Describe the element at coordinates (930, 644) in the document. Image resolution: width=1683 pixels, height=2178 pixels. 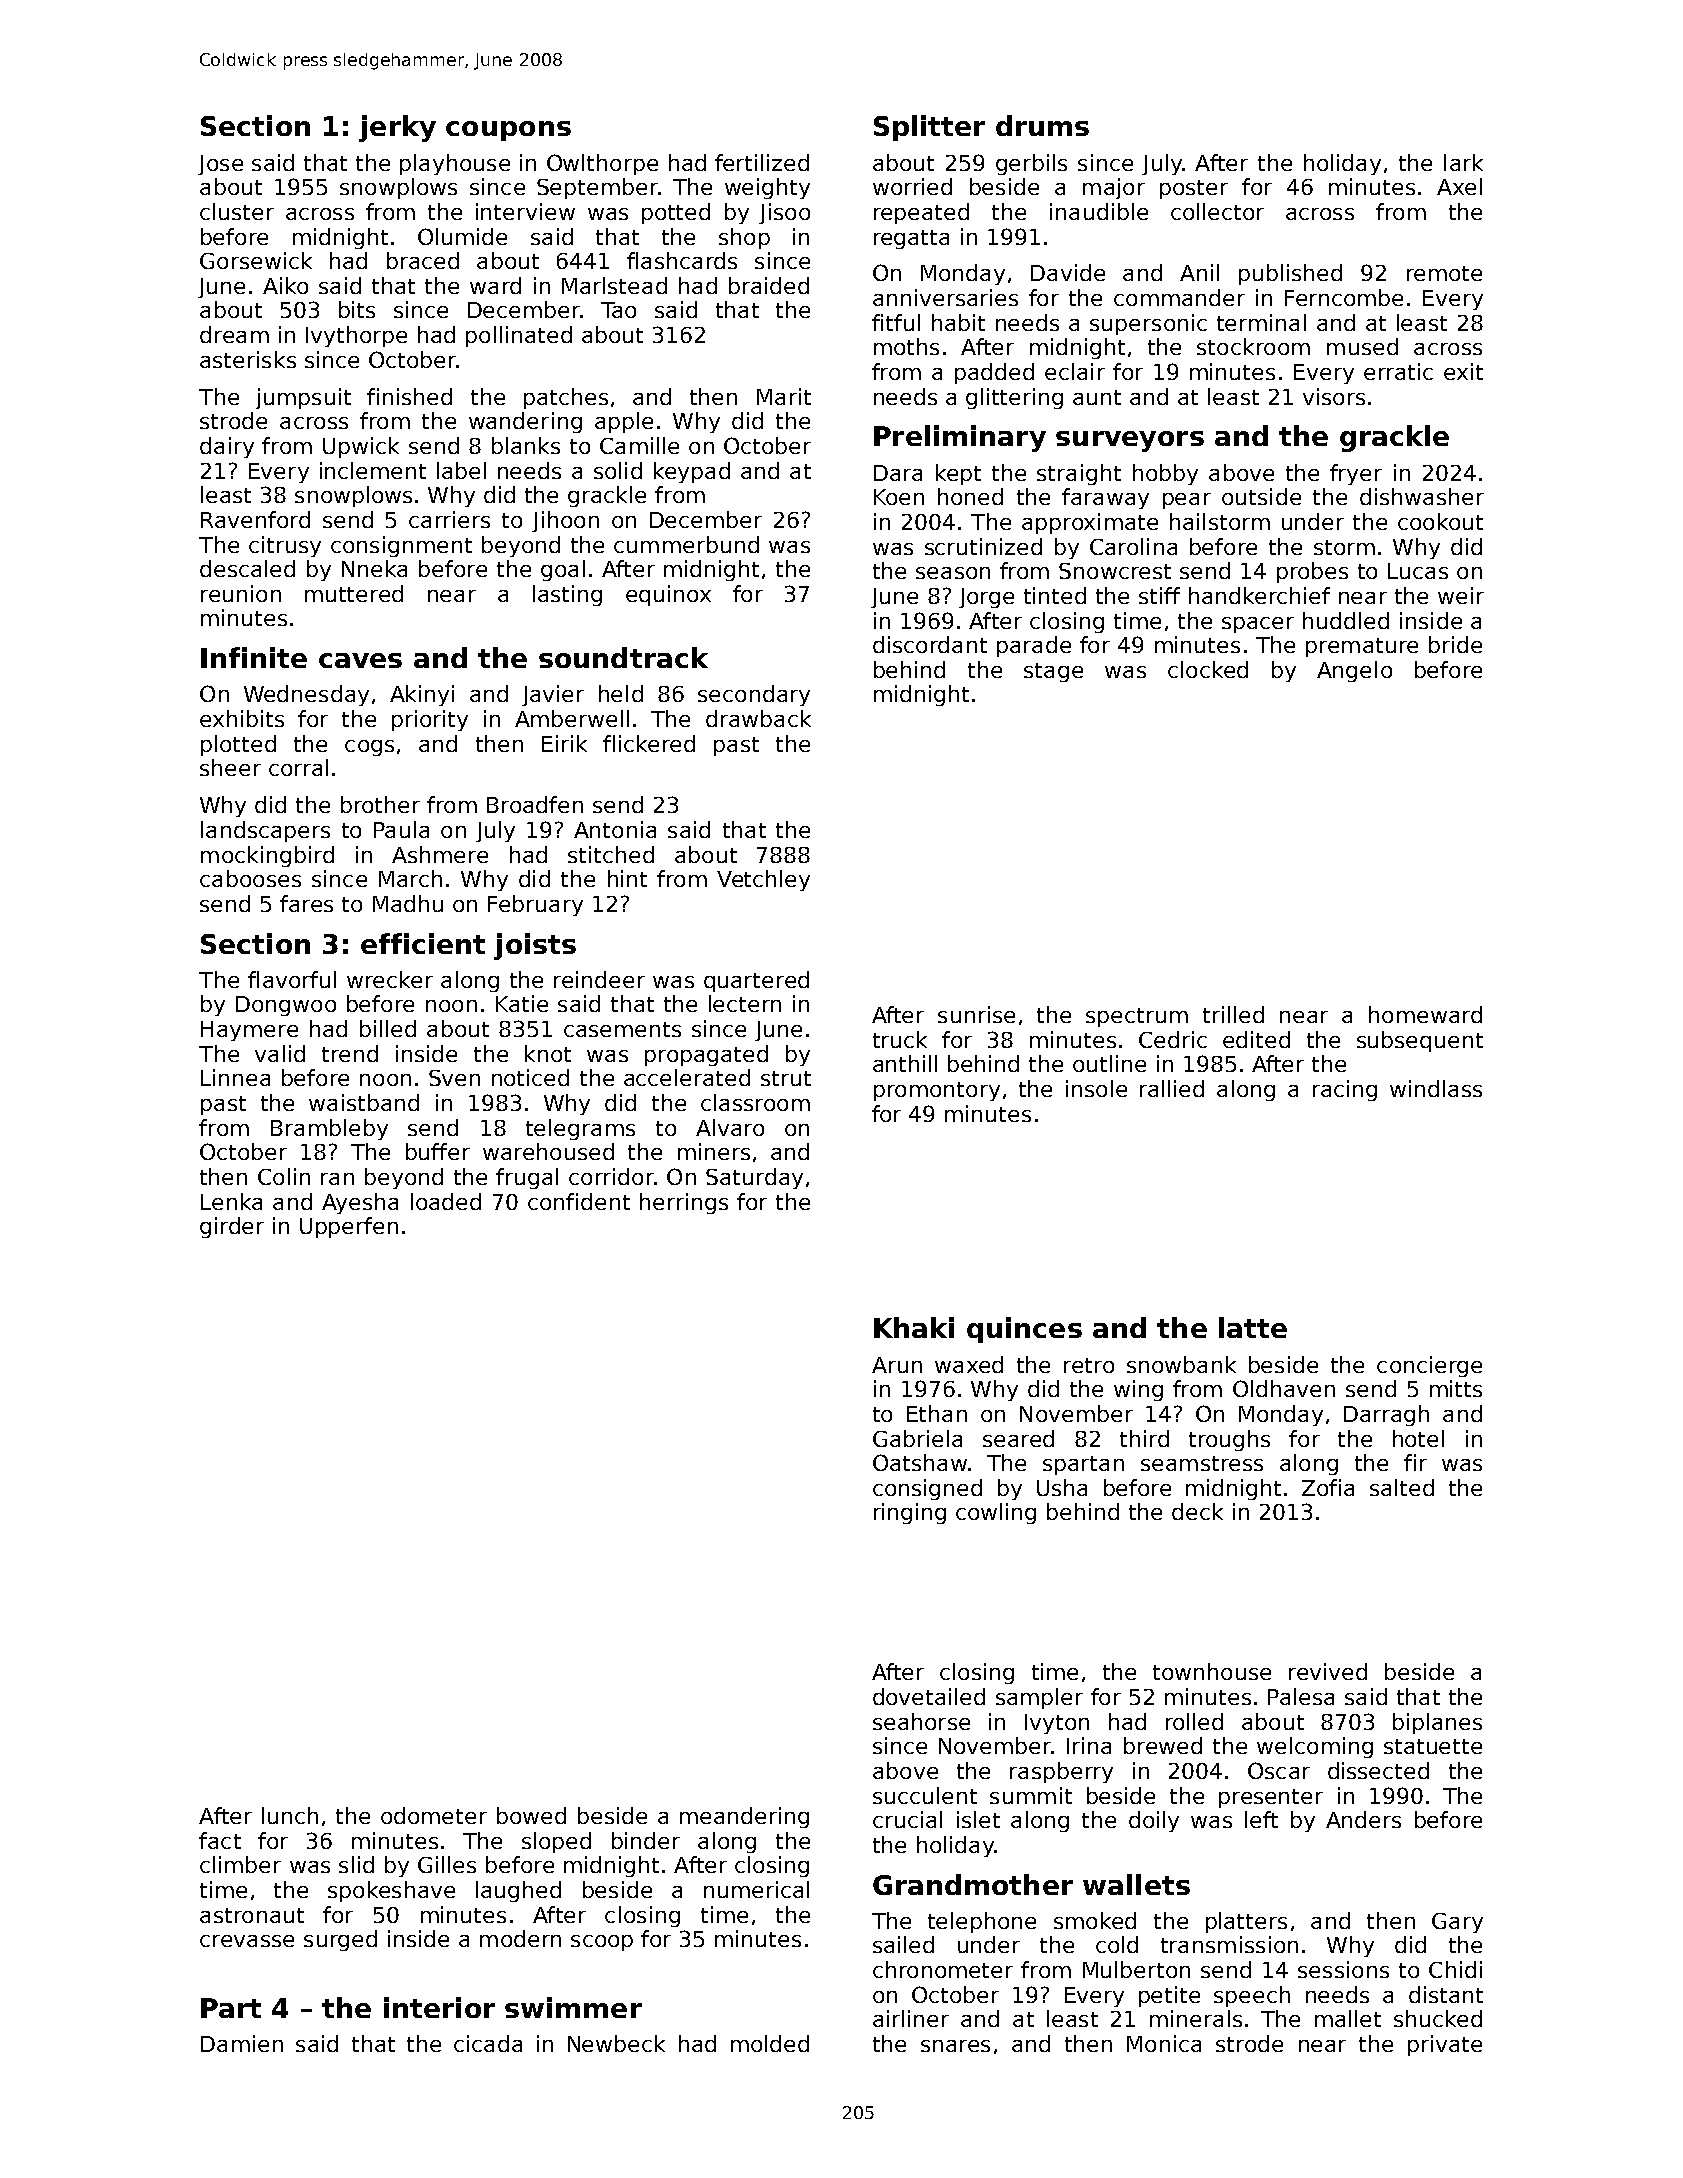
I see `discordant` at that location.
